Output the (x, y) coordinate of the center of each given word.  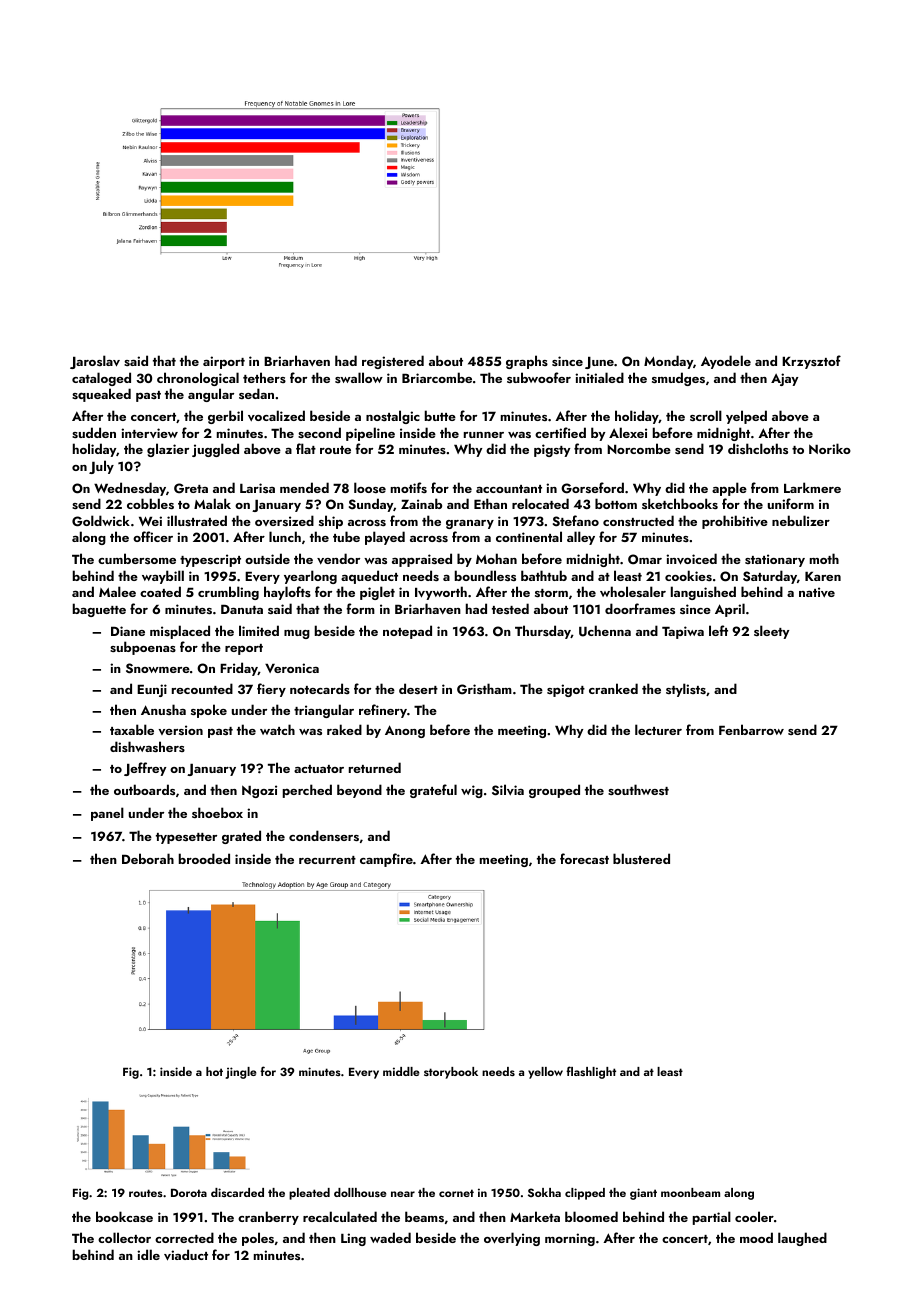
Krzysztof (811, 362)
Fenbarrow (751, 729)
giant (643, 1194)
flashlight (591, 1072)
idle (148, 1254)
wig (472, 791)
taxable (132, 729)
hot (214, 1071)
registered (393, 362)
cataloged (101, 379)
